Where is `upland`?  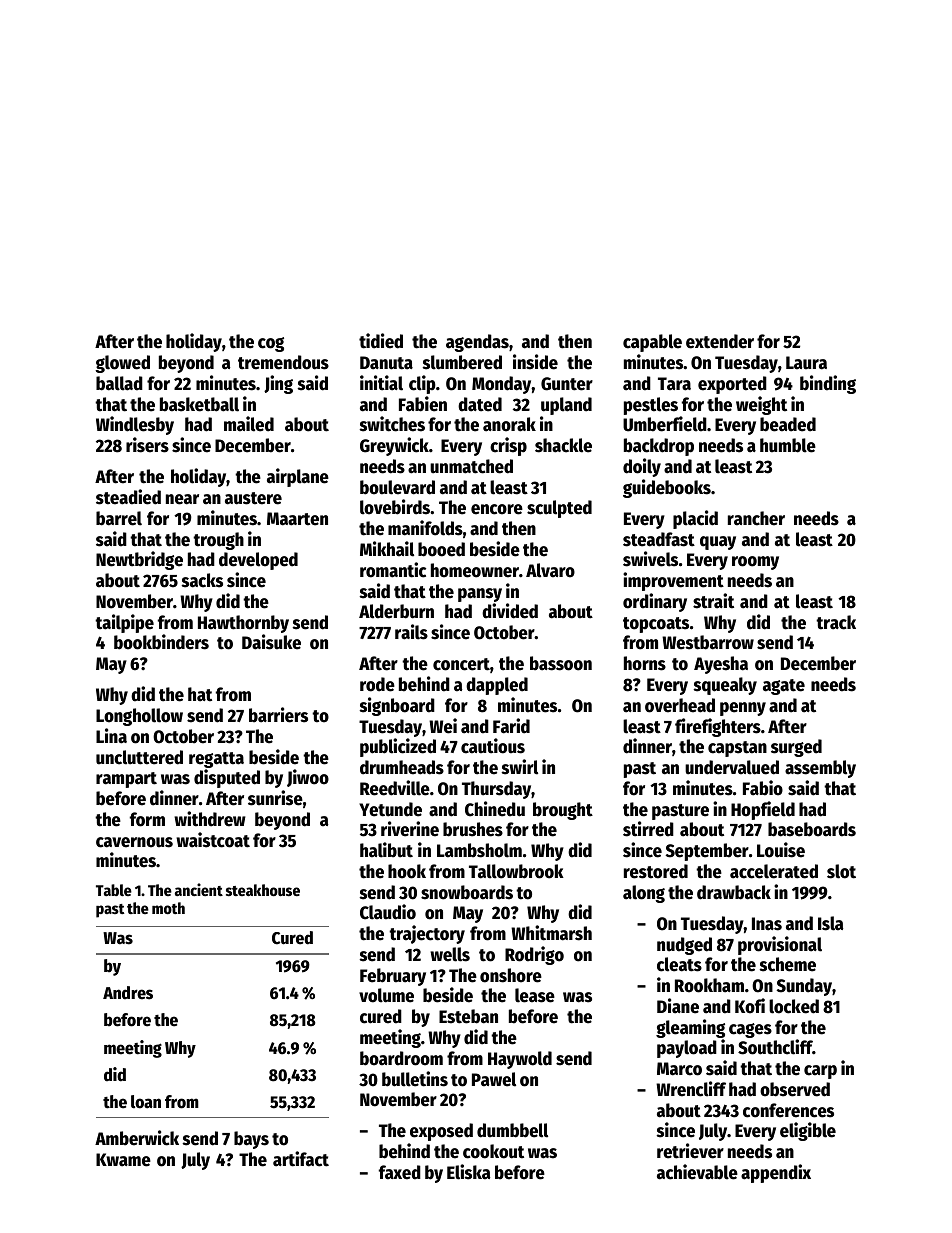
upland is located at coordinates (566, 406).
